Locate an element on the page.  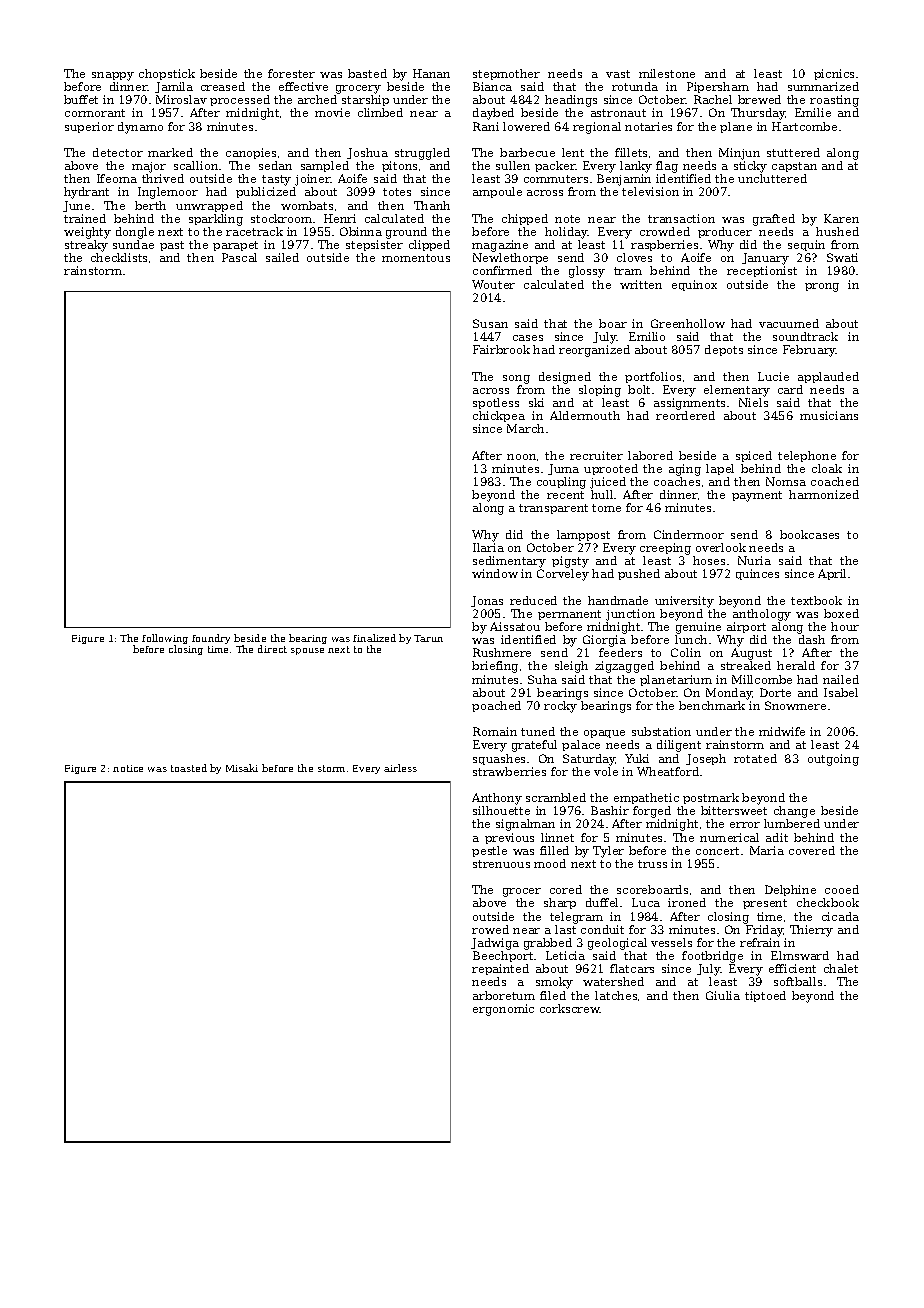
Colin is located at coordinates (686, 652).
